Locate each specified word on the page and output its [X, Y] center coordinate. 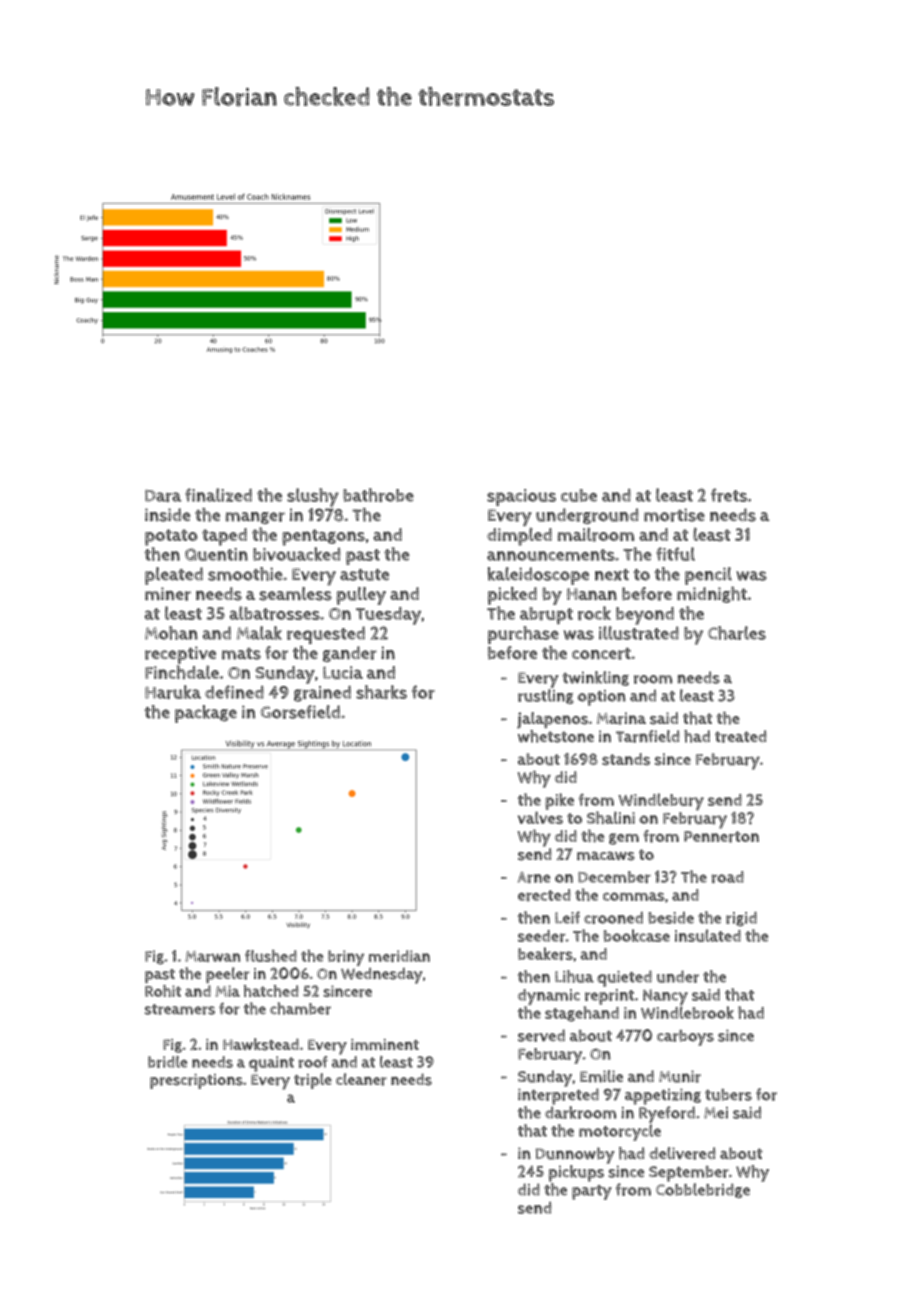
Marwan [213, 956]
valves [540, 817]
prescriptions [196, 1081]
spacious [521, 497]
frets [729, 495]
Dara [163, 495]
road [728, 877]
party [592, 1192]
